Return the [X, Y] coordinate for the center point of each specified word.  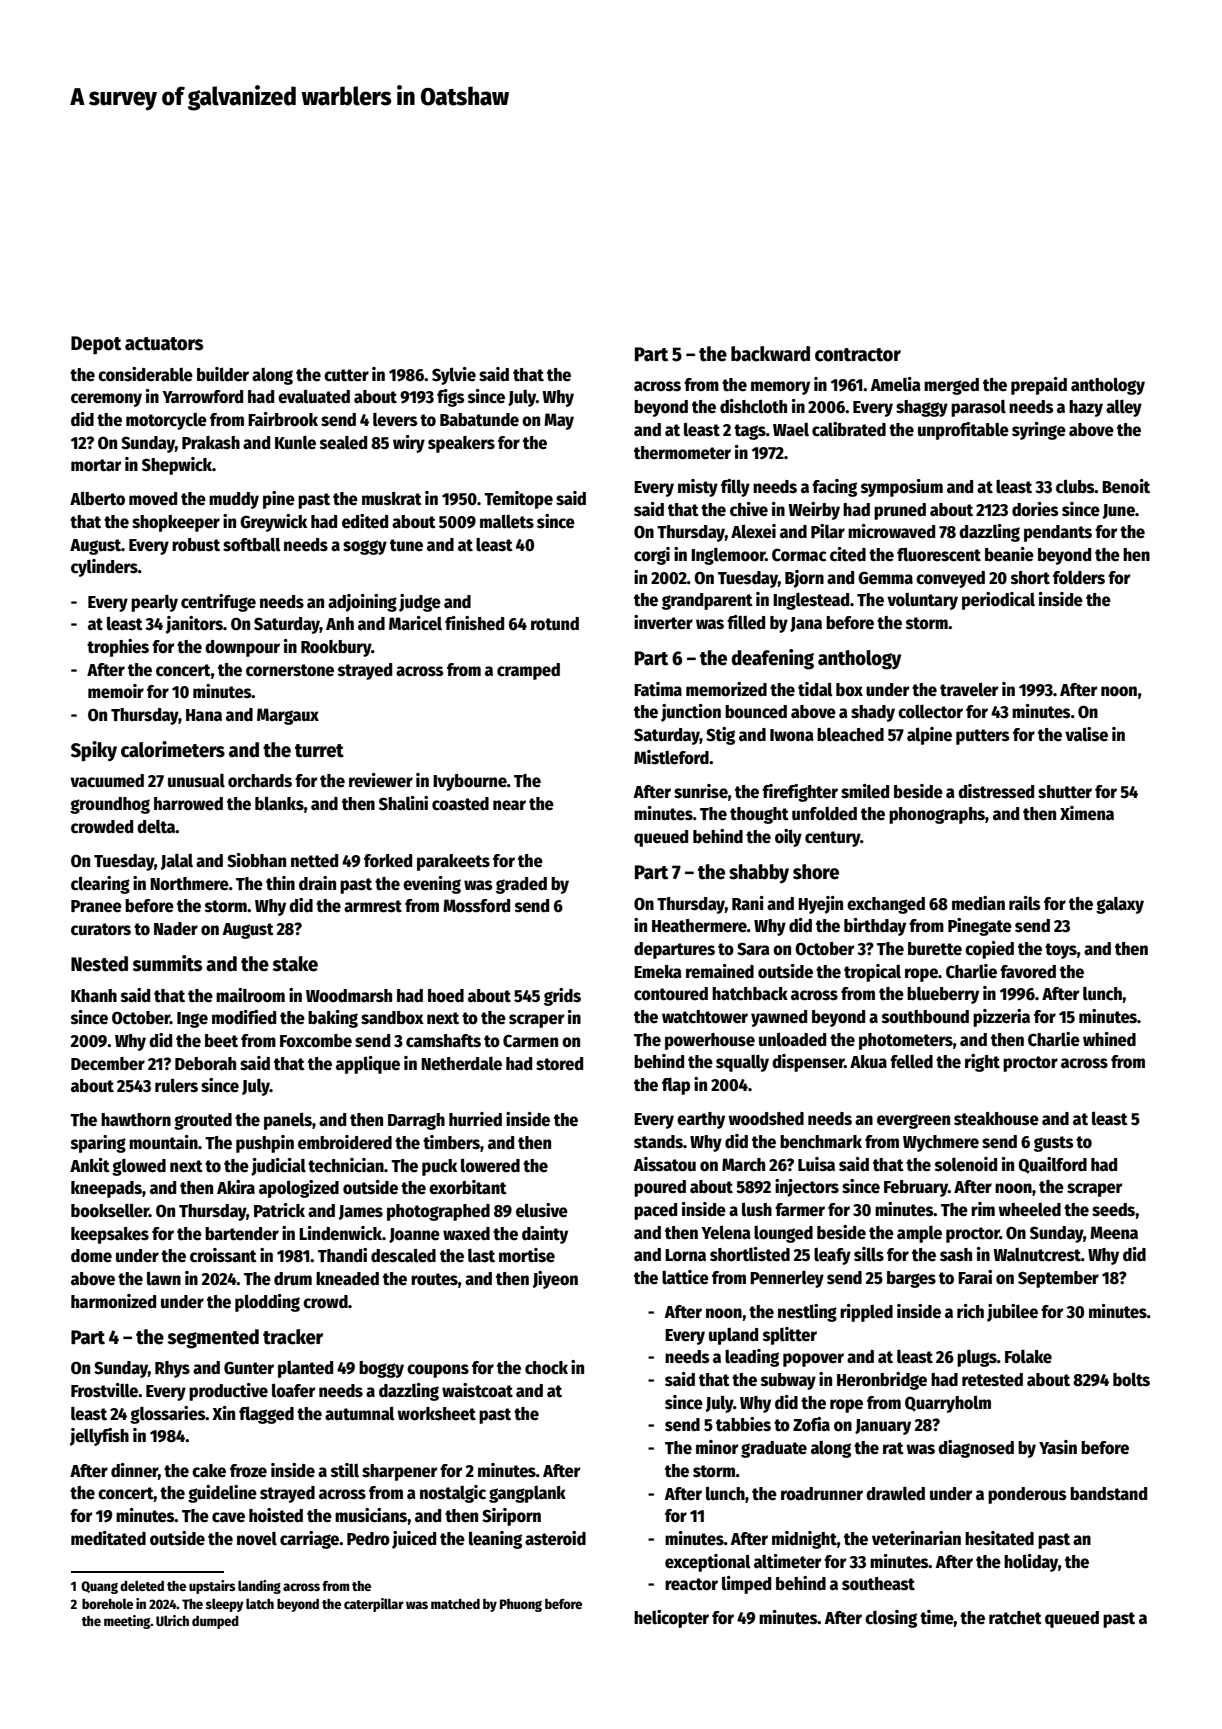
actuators [164, 344]
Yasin [1058, 1447]
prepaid [1039, 386]
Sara [753, 949]
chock [546, 1368]
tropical [872, 973]
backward [770, 354]
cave [228, 1517]
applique [368, 1065]
